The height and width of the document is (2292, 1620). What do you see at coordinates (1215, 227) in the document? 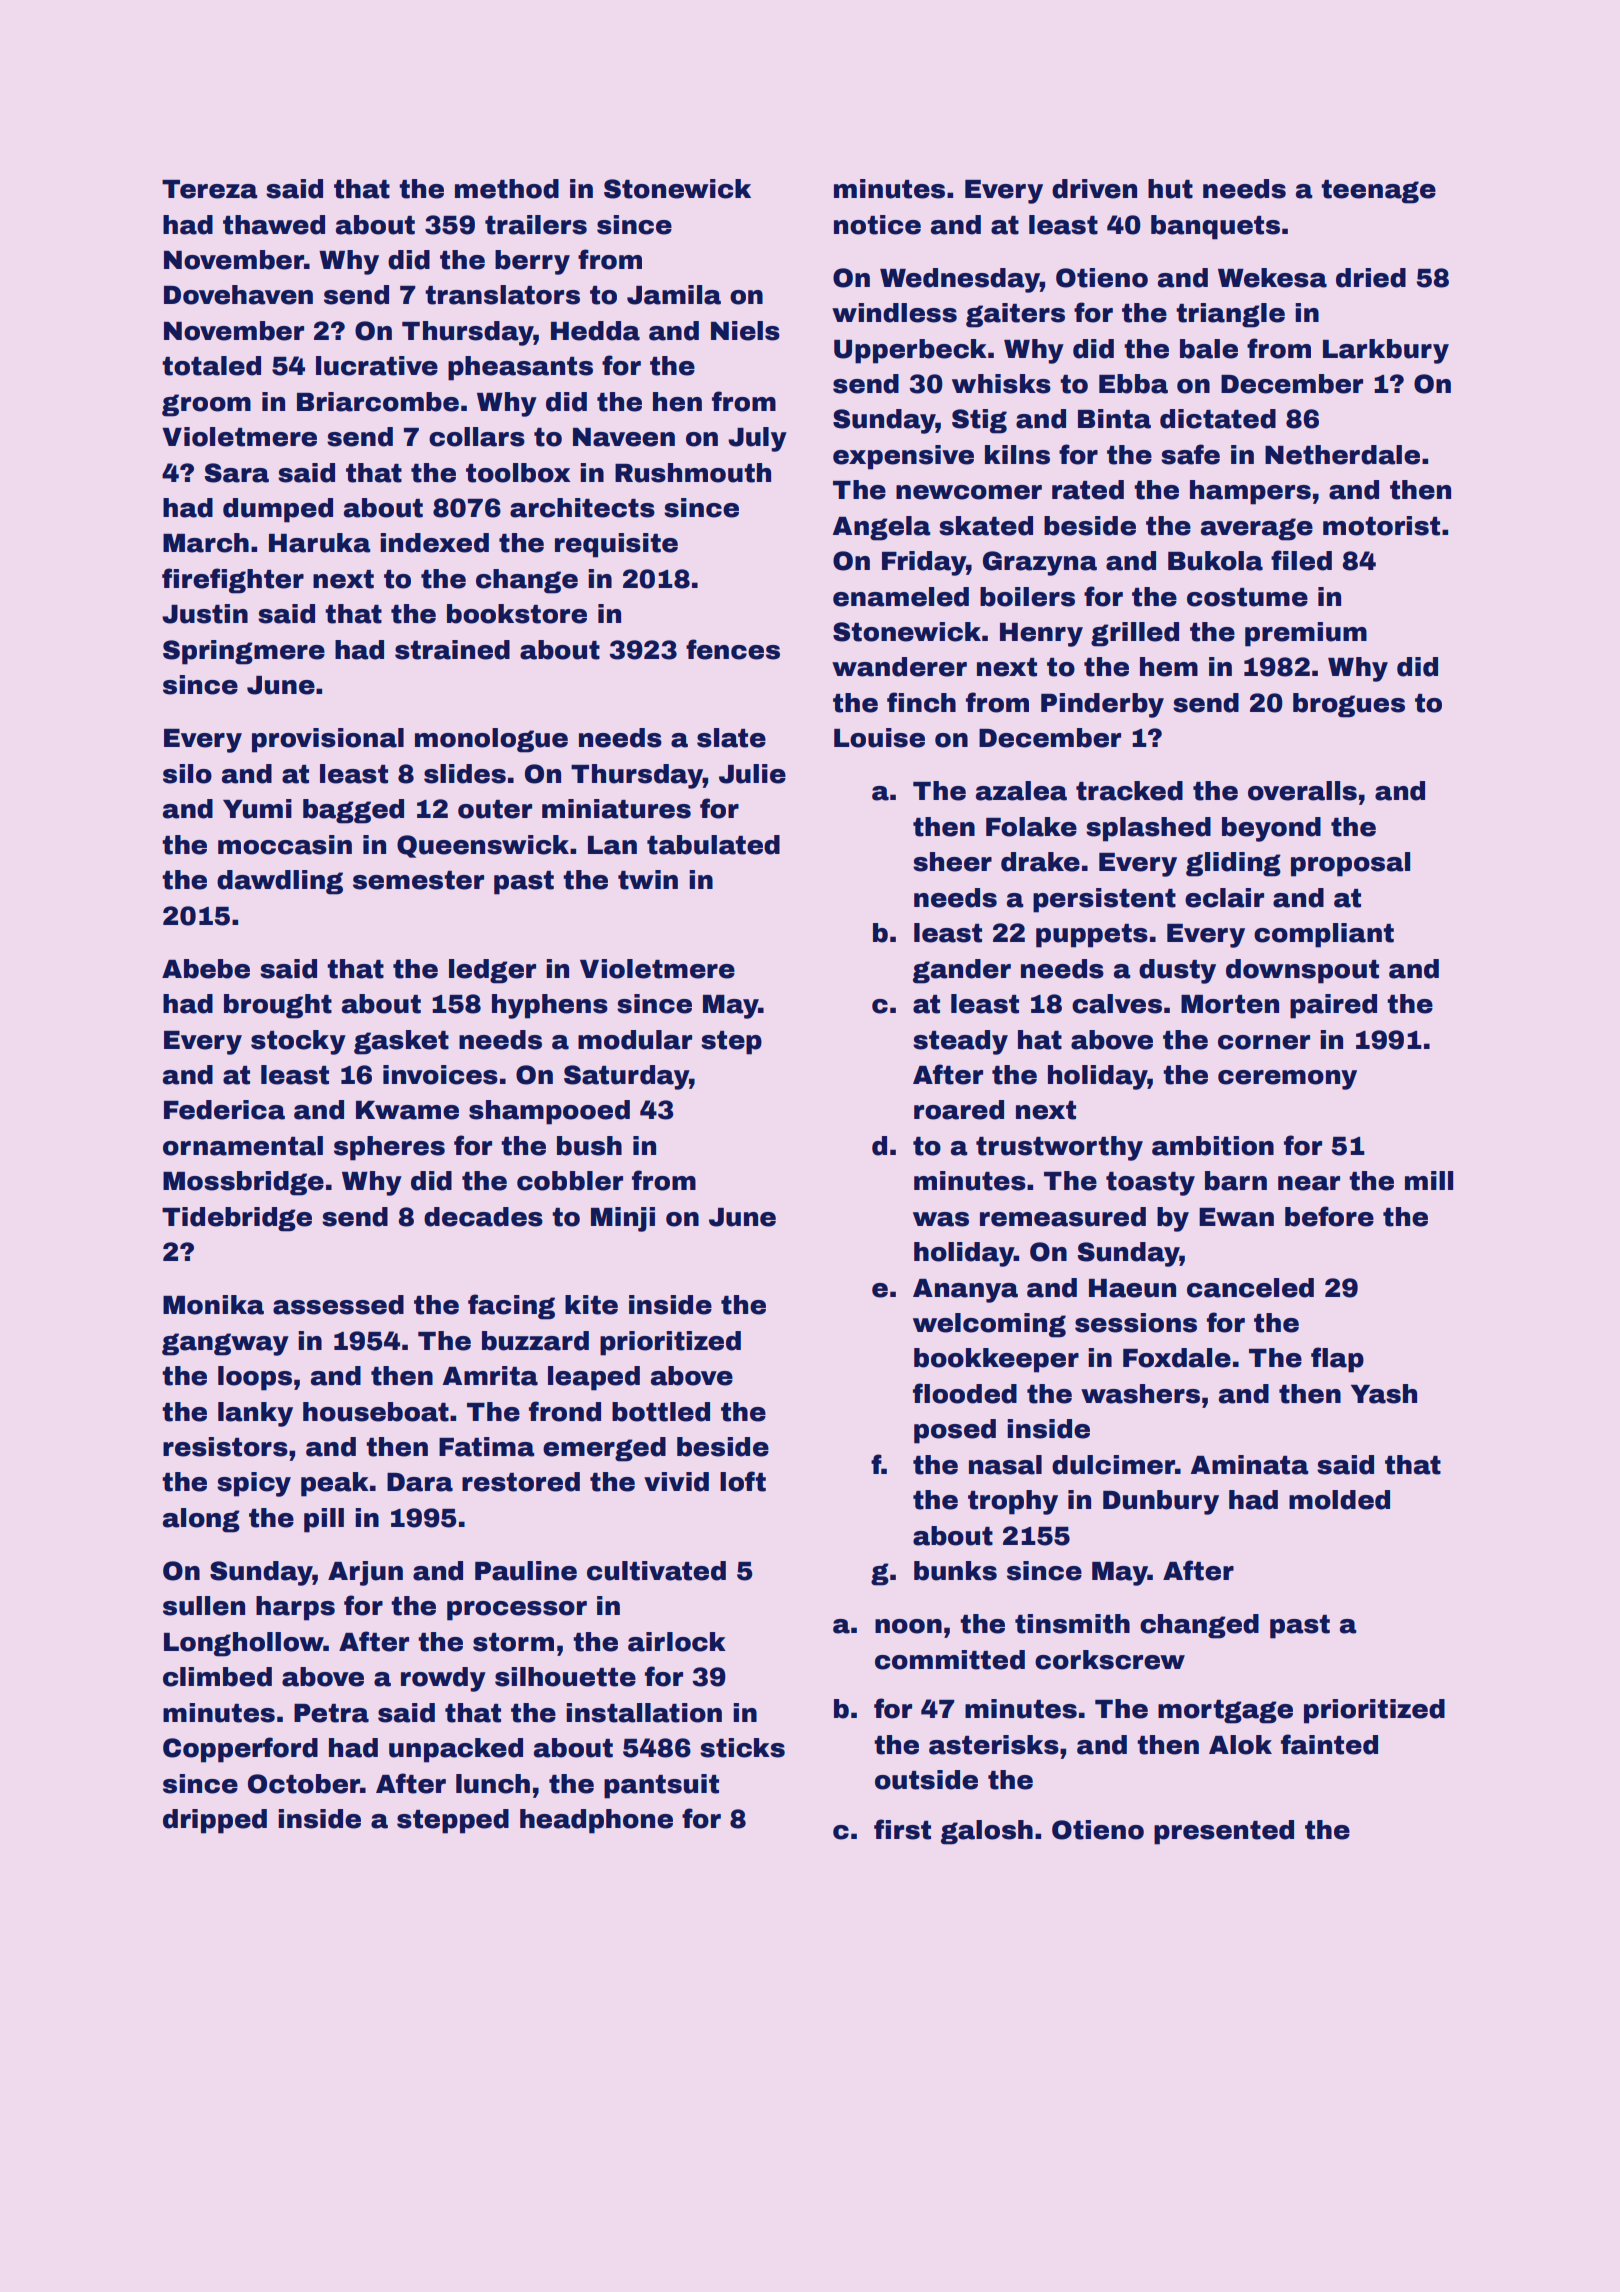
I see `banquets` at bounding box center [1215, 227].
